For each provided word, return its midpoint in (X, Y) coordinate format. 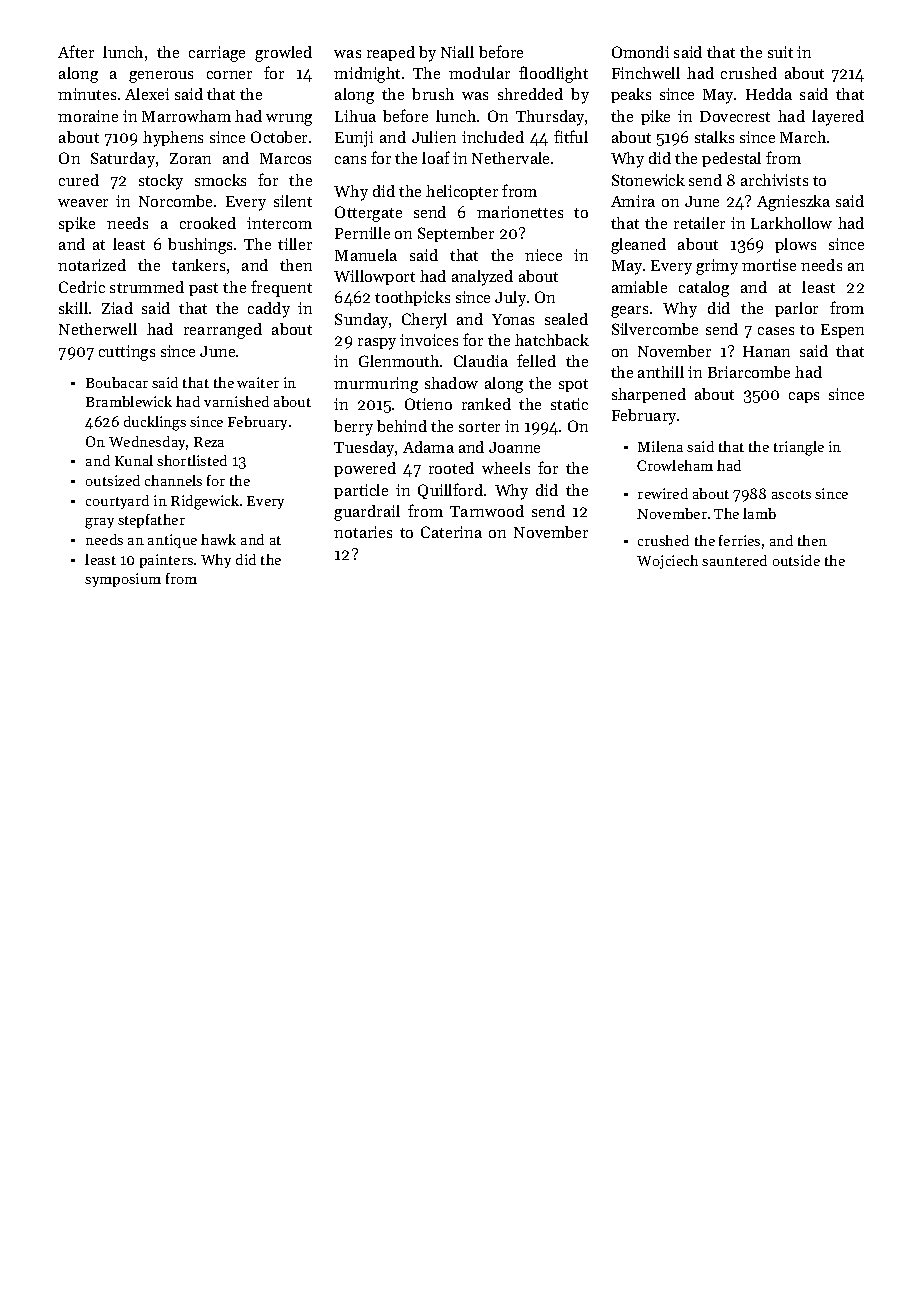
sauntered (734, 560)
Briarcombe (749, 372)
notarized (92, 265)
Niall (457, 52)
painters (166, 561)
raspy (377, 344)
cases (776, 331)
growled (283, 54)
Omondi (640, 52)
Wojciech (667, 562)
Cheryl (424, 321)
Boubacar (117, 382)
